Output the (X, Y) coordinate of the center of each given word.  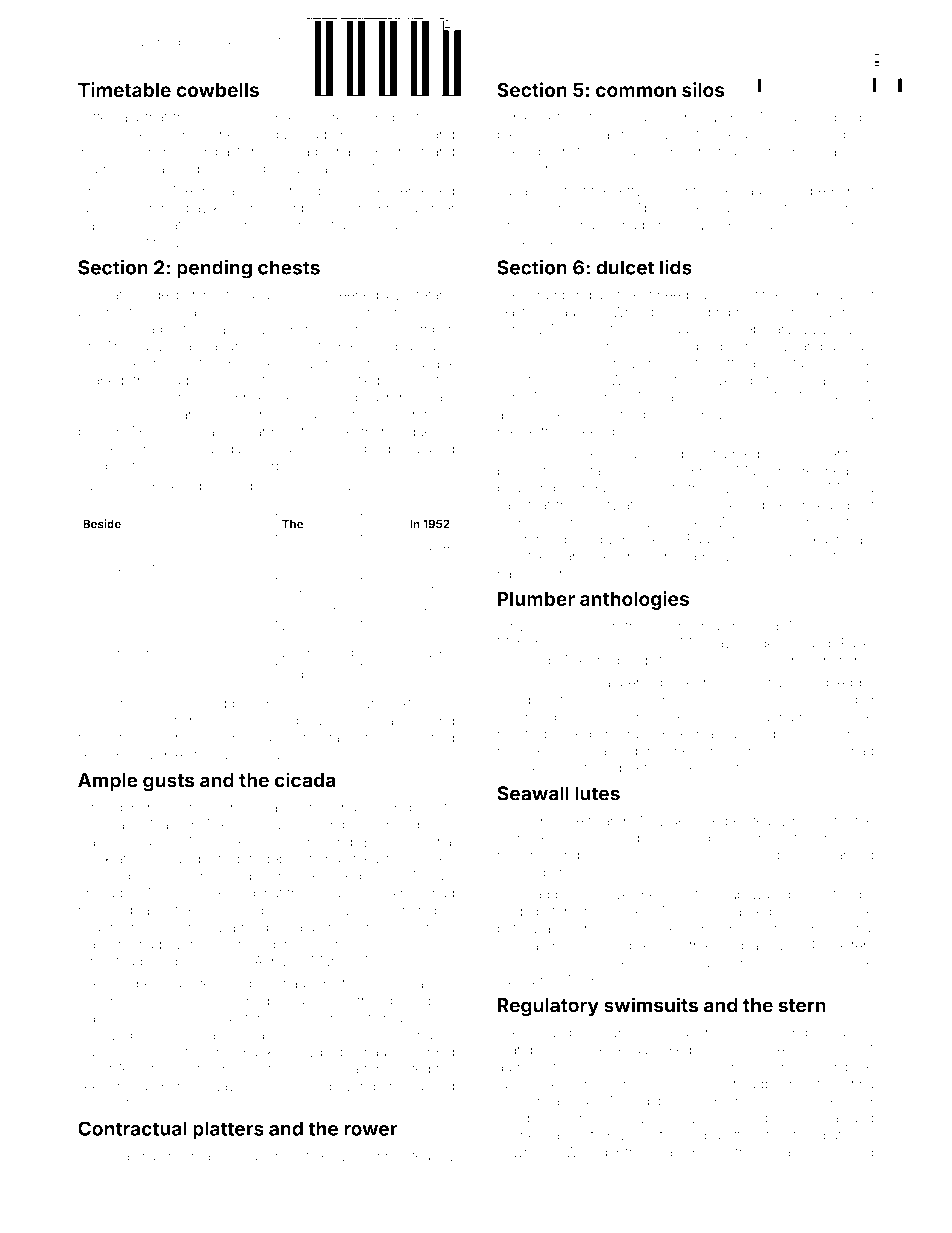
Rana (512, 190)
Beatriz (299, 588)
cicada (305, 780)
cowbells (217, 90)
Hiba (860, 117)
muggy (543, 719)
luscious (104, 242)
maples (412, 809)
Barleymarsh (701, 627)
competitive (747, 296)
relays (810, 822)
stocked (825, 1050)
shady (294, 985)
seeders (102, 1086)
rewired (355, 117)
